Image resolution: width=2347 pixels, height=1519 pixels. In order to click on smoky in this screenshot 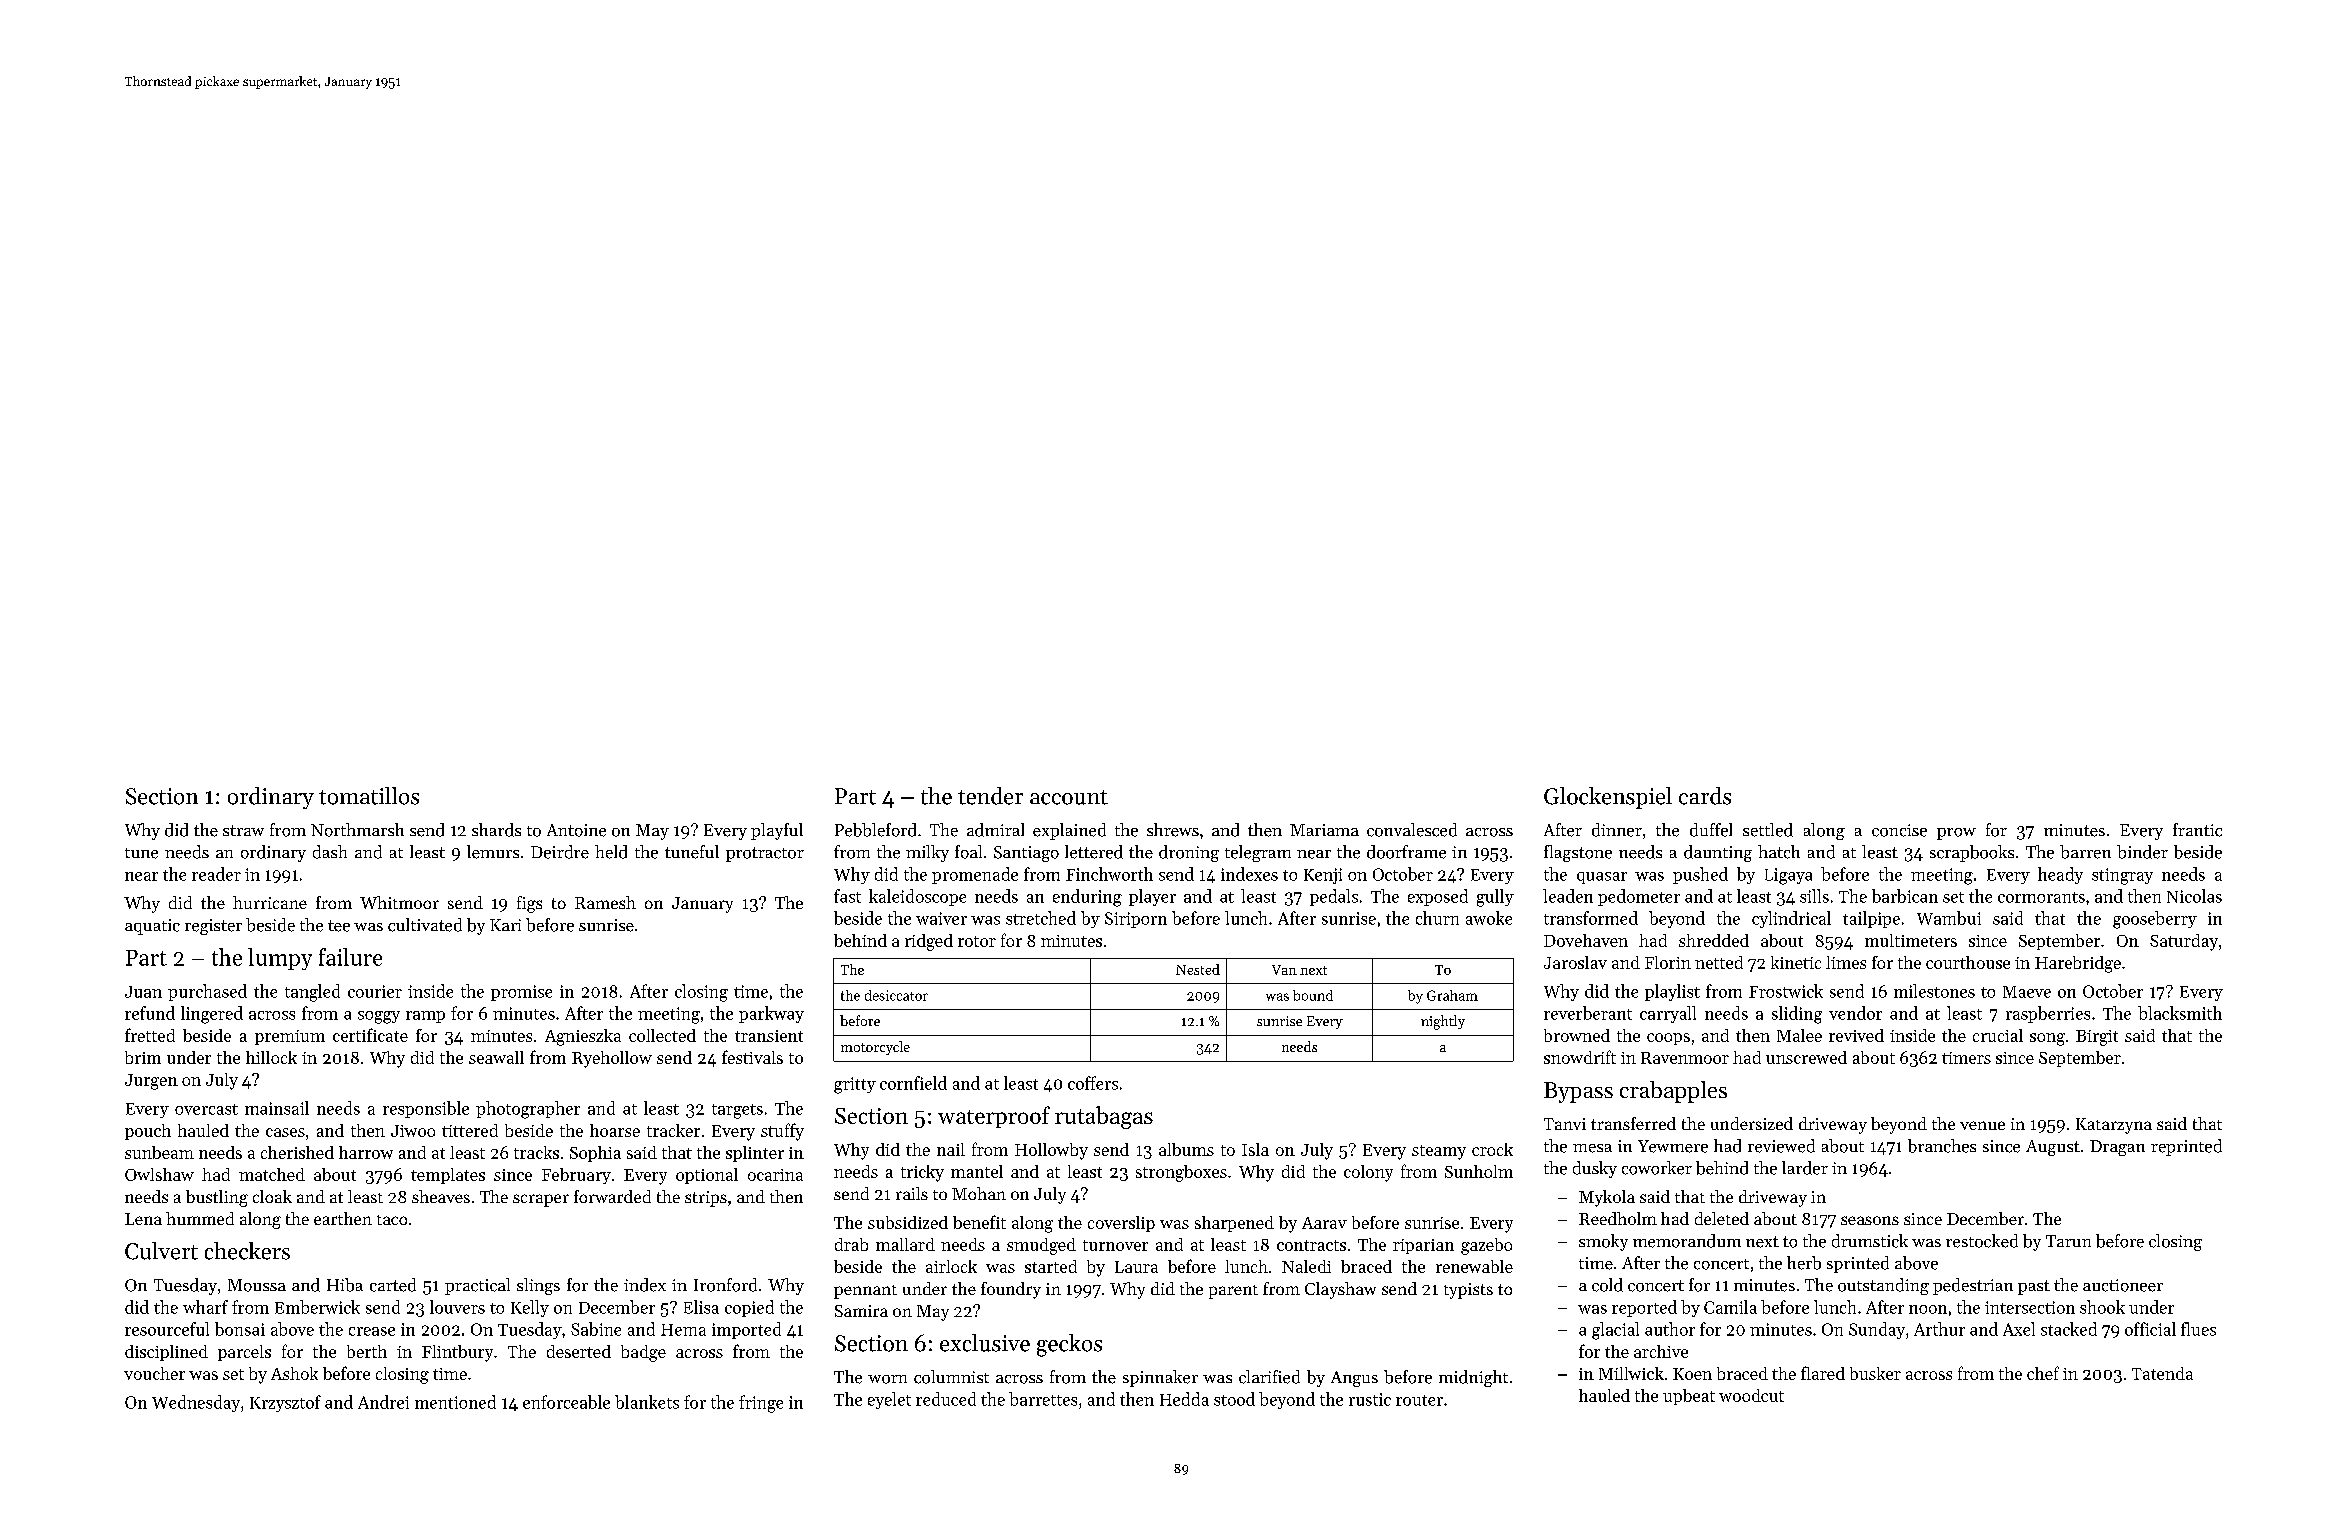, I will do `click(1603, 1242)`.
